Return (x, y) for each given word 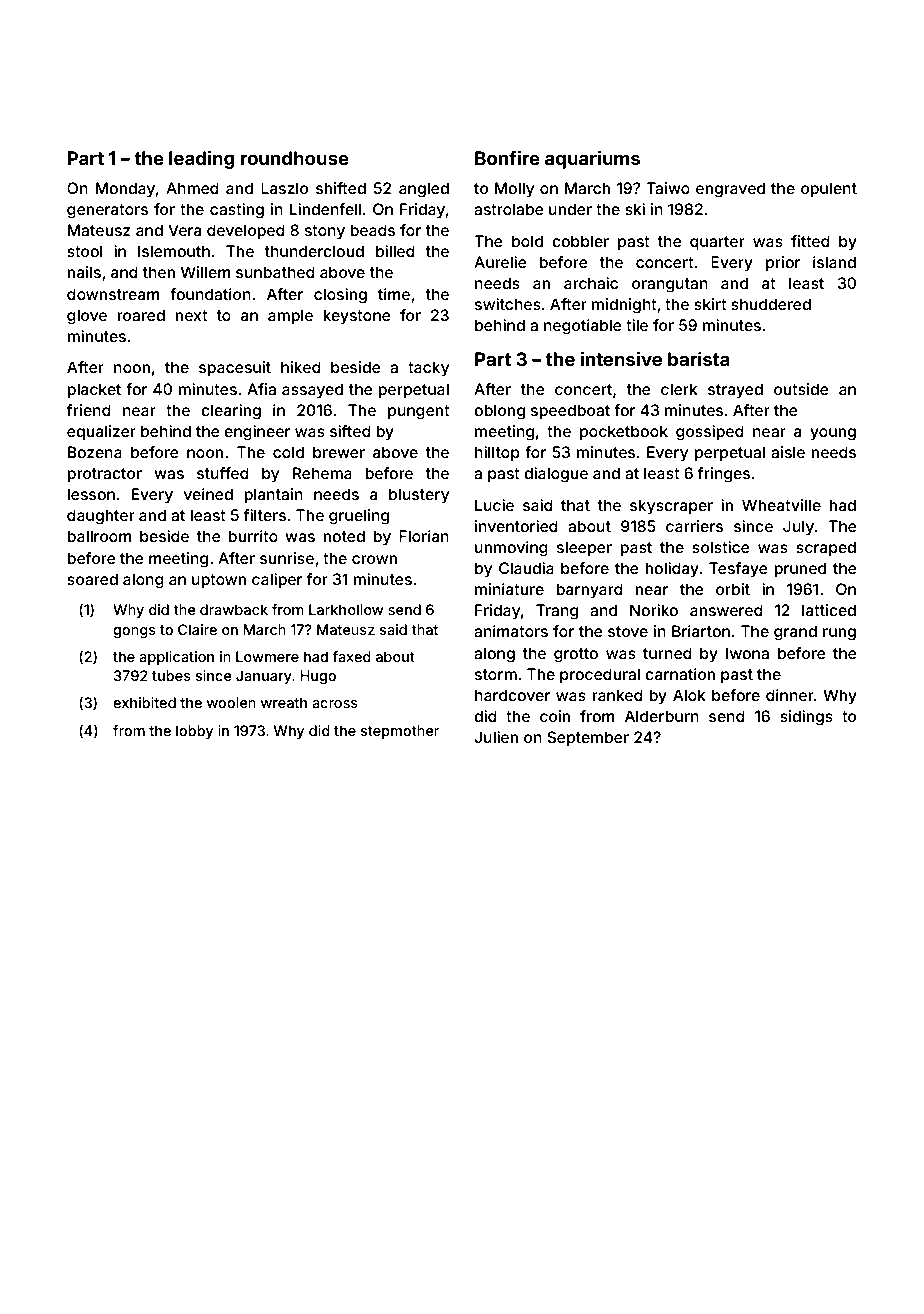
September (588, 738)
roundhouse (294, 158)
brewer (339, 452)
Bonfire (507, 158)
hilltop (497, 453)
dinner (790, 695)
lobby (194, 732)
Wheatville (781, 505)
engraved (730, 190)
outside (801, 389)
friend (89, 410)
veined (208, 494)
